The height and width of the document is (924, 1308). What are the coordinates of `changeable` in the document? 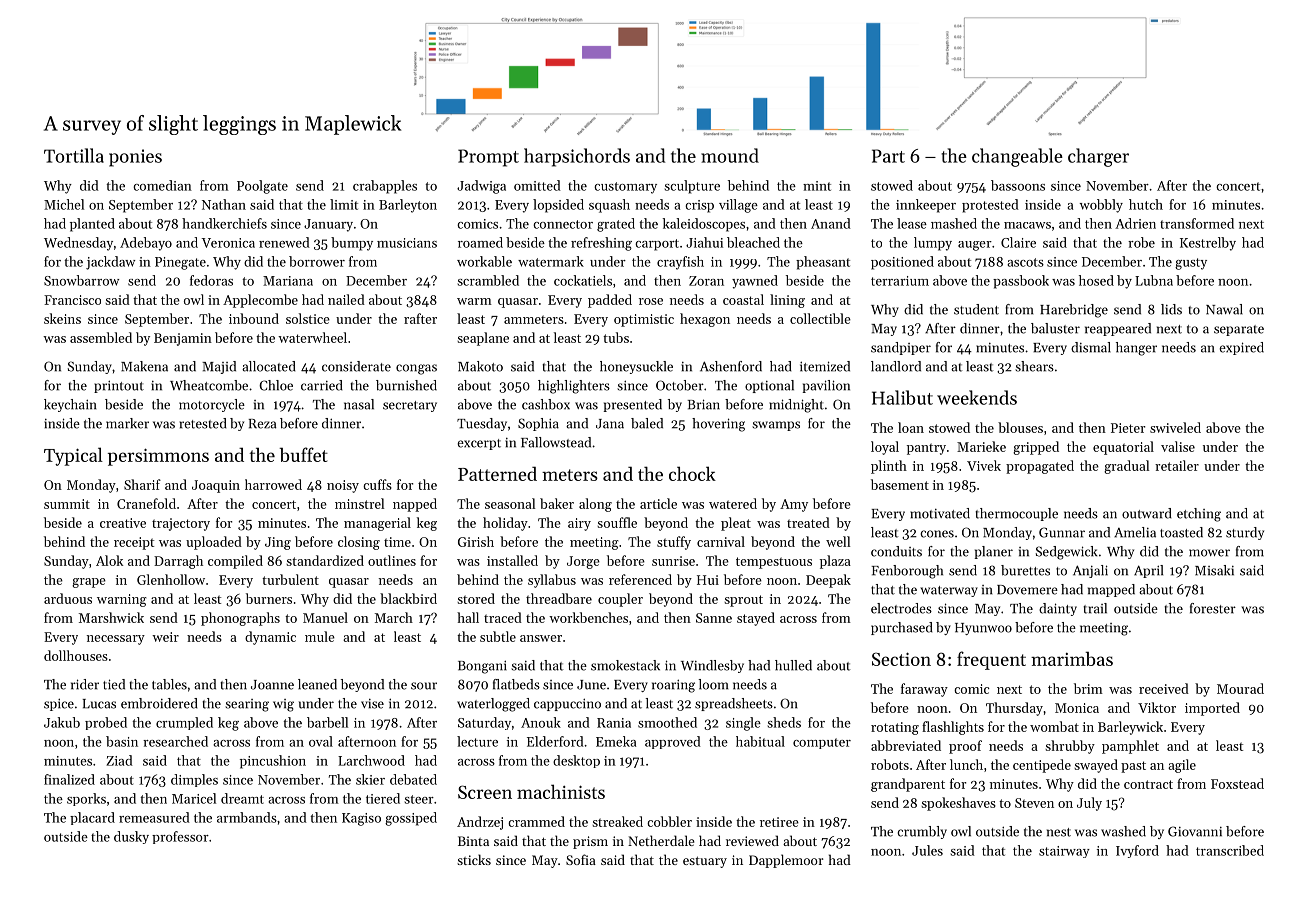 It's located at (1017, 157).
